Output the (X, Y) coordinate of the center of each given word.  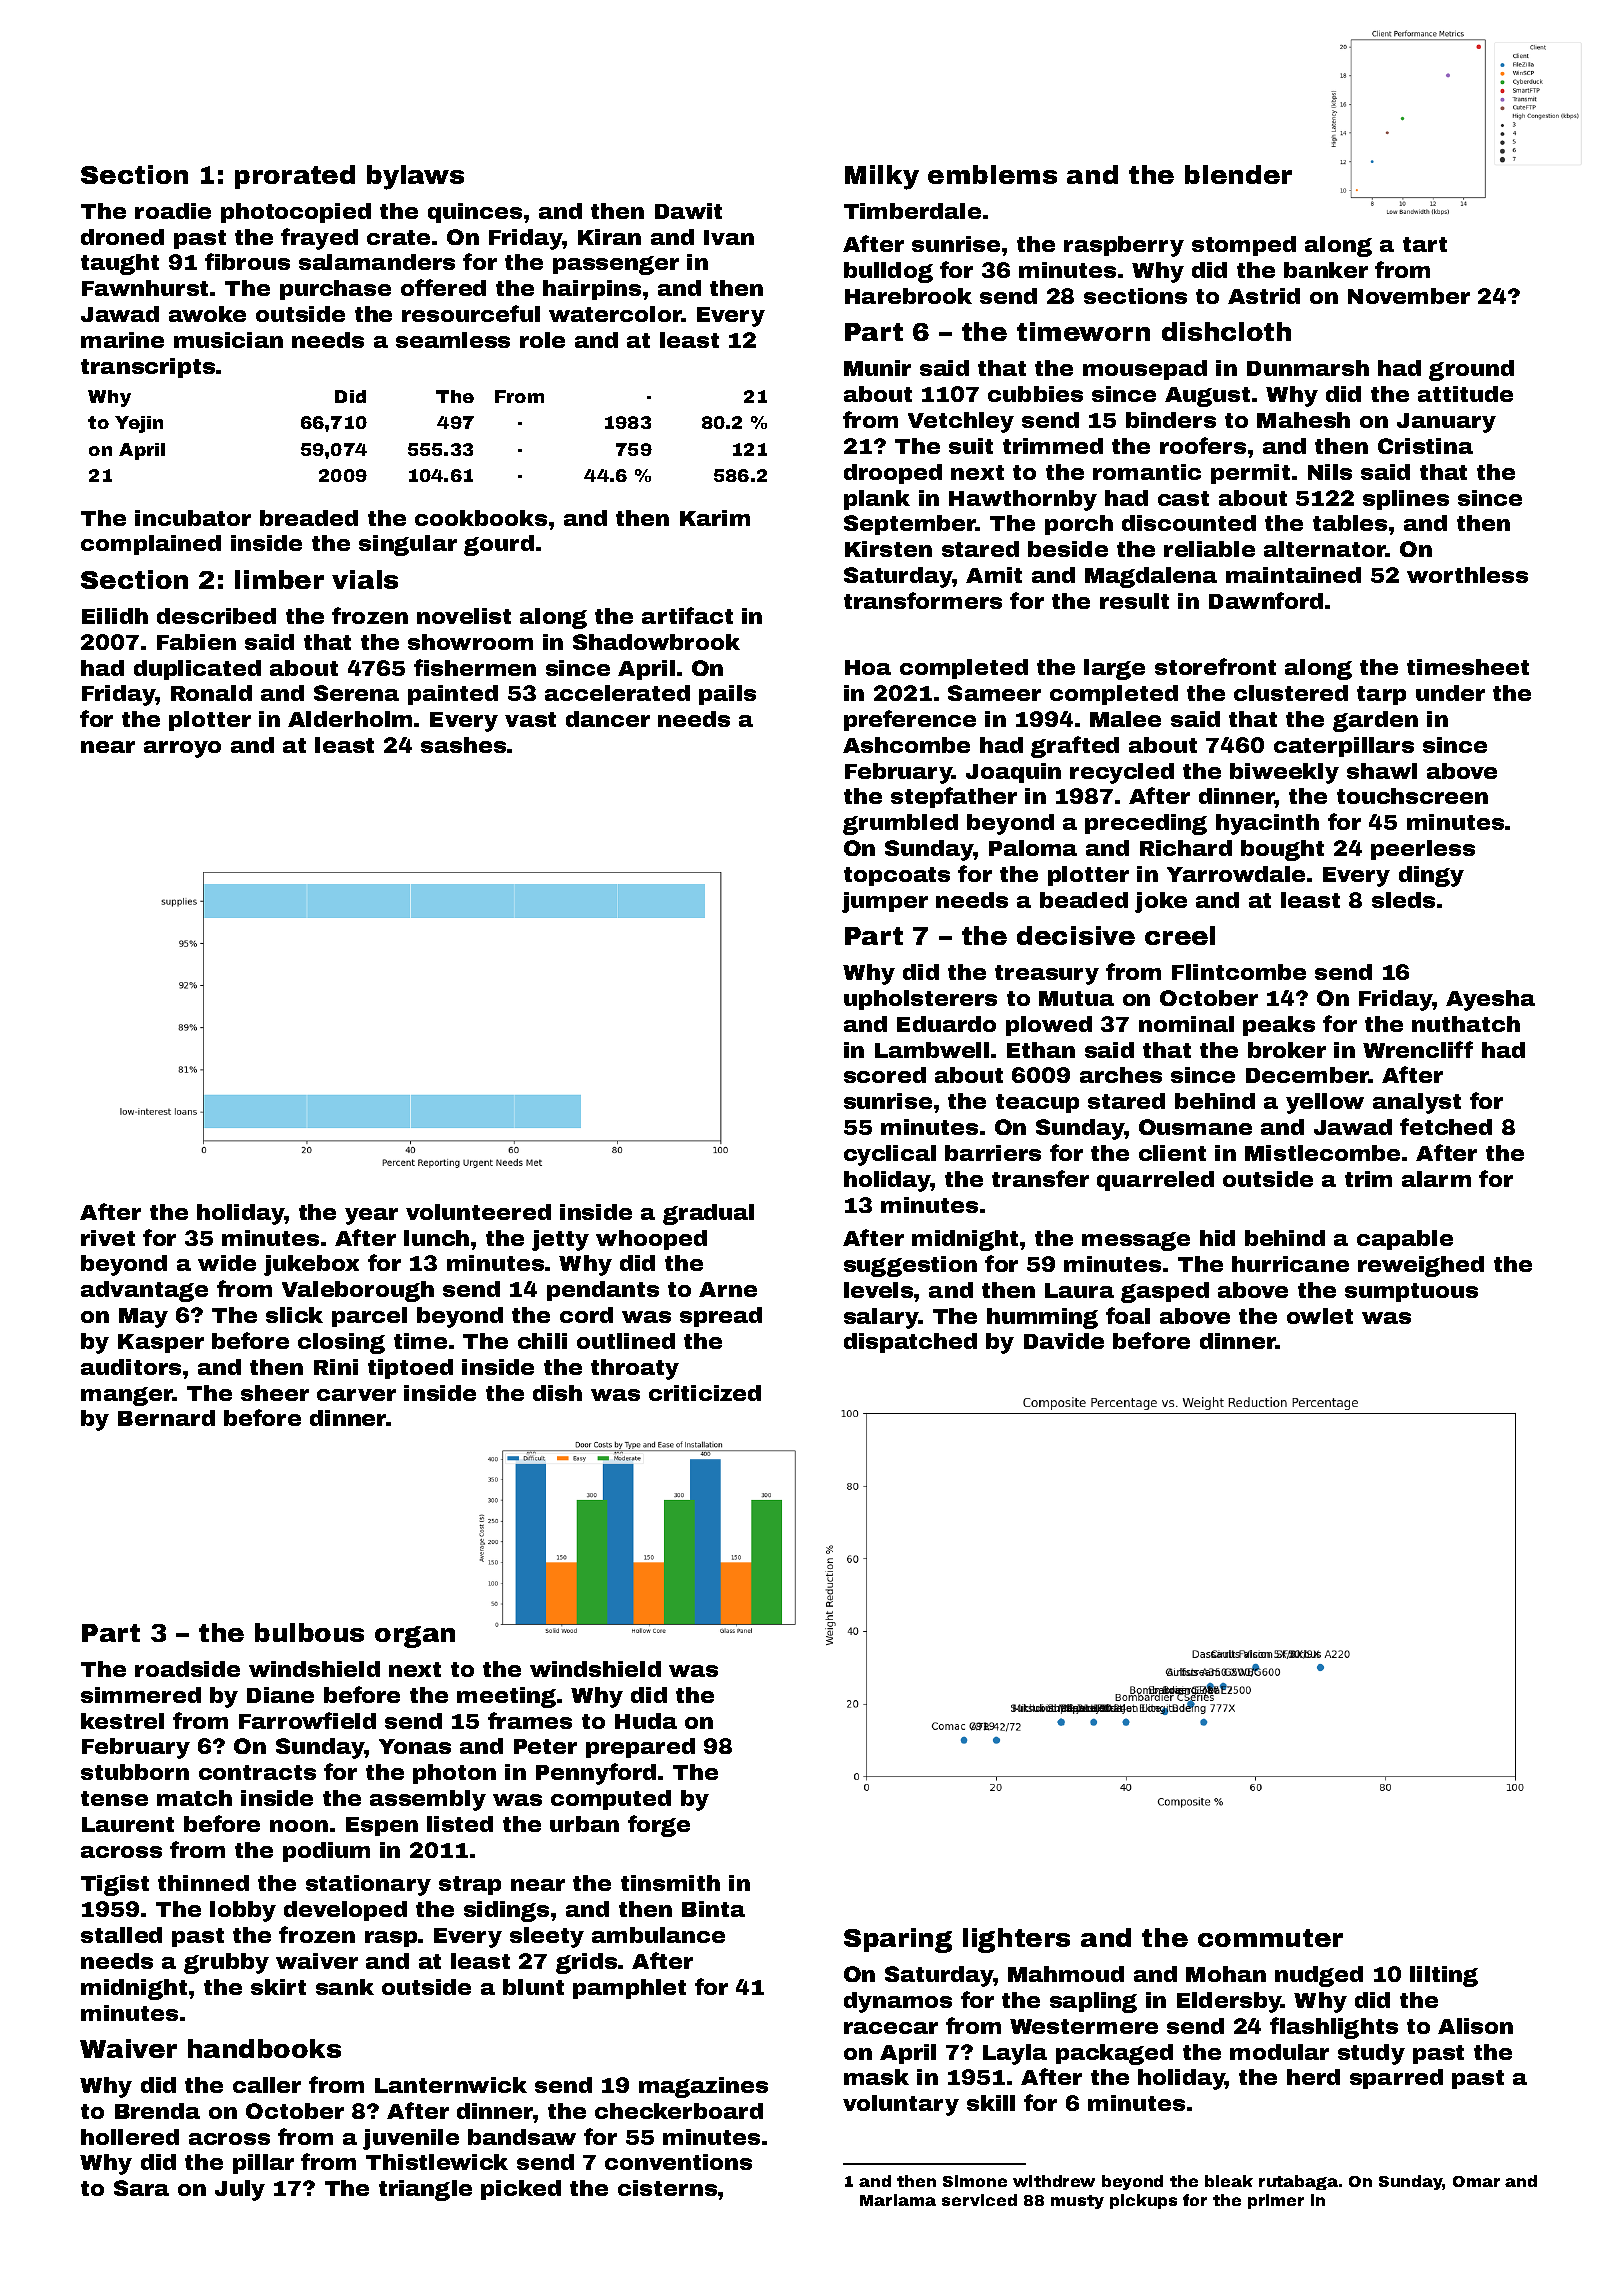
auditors (131, 1367)
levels (878, 1290)
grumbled (900, 824)
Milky (882, 177)
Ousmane (1195, 1127)
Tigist (115, 1885)
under (1450, 693)
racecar (891, 2028)
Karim (715, 518)
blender (1238, 174)
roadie (173, 211)
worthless (1467, 575)
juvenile (411, 2139)
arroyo (182, 749)
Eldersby (1229, 2002)
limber (279, 579)
